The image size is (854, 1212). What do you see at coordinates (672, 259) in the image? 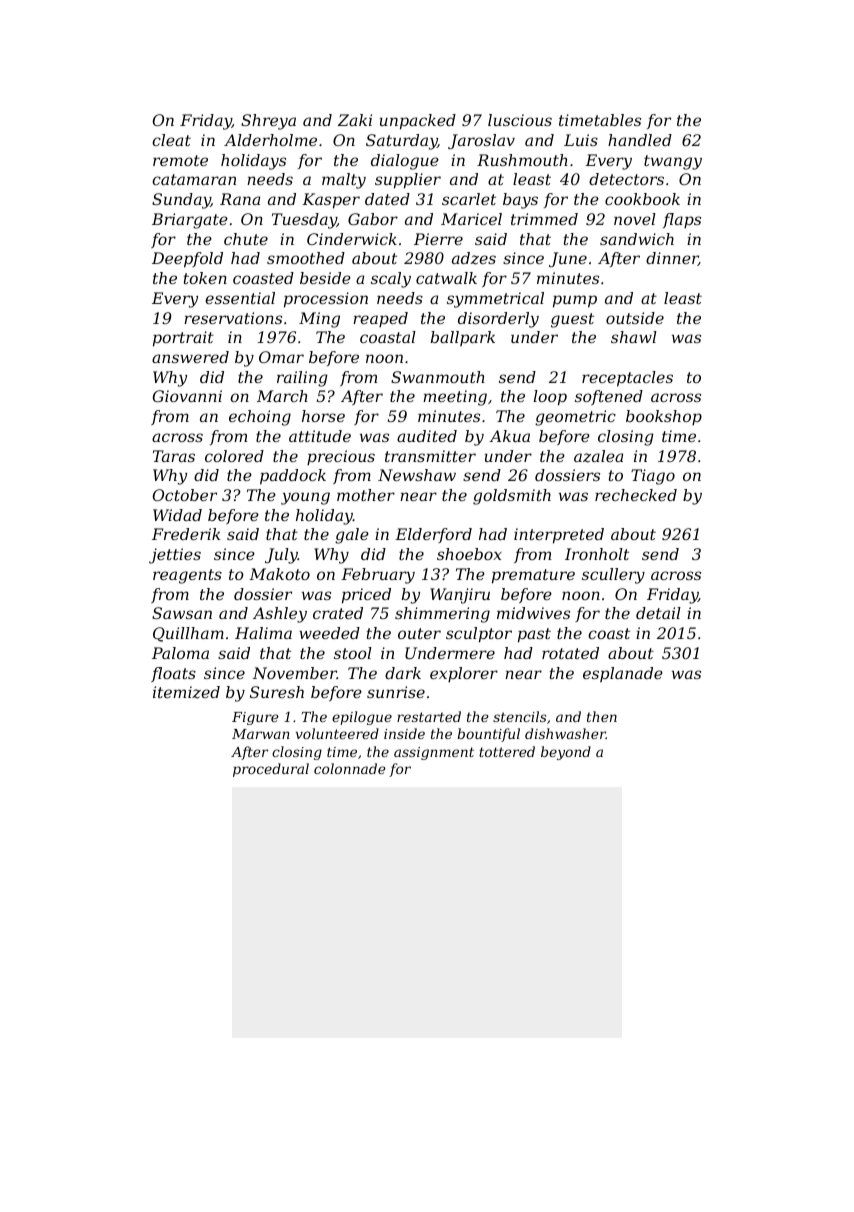
I see `dinner` at bounding box center [672, 259].
